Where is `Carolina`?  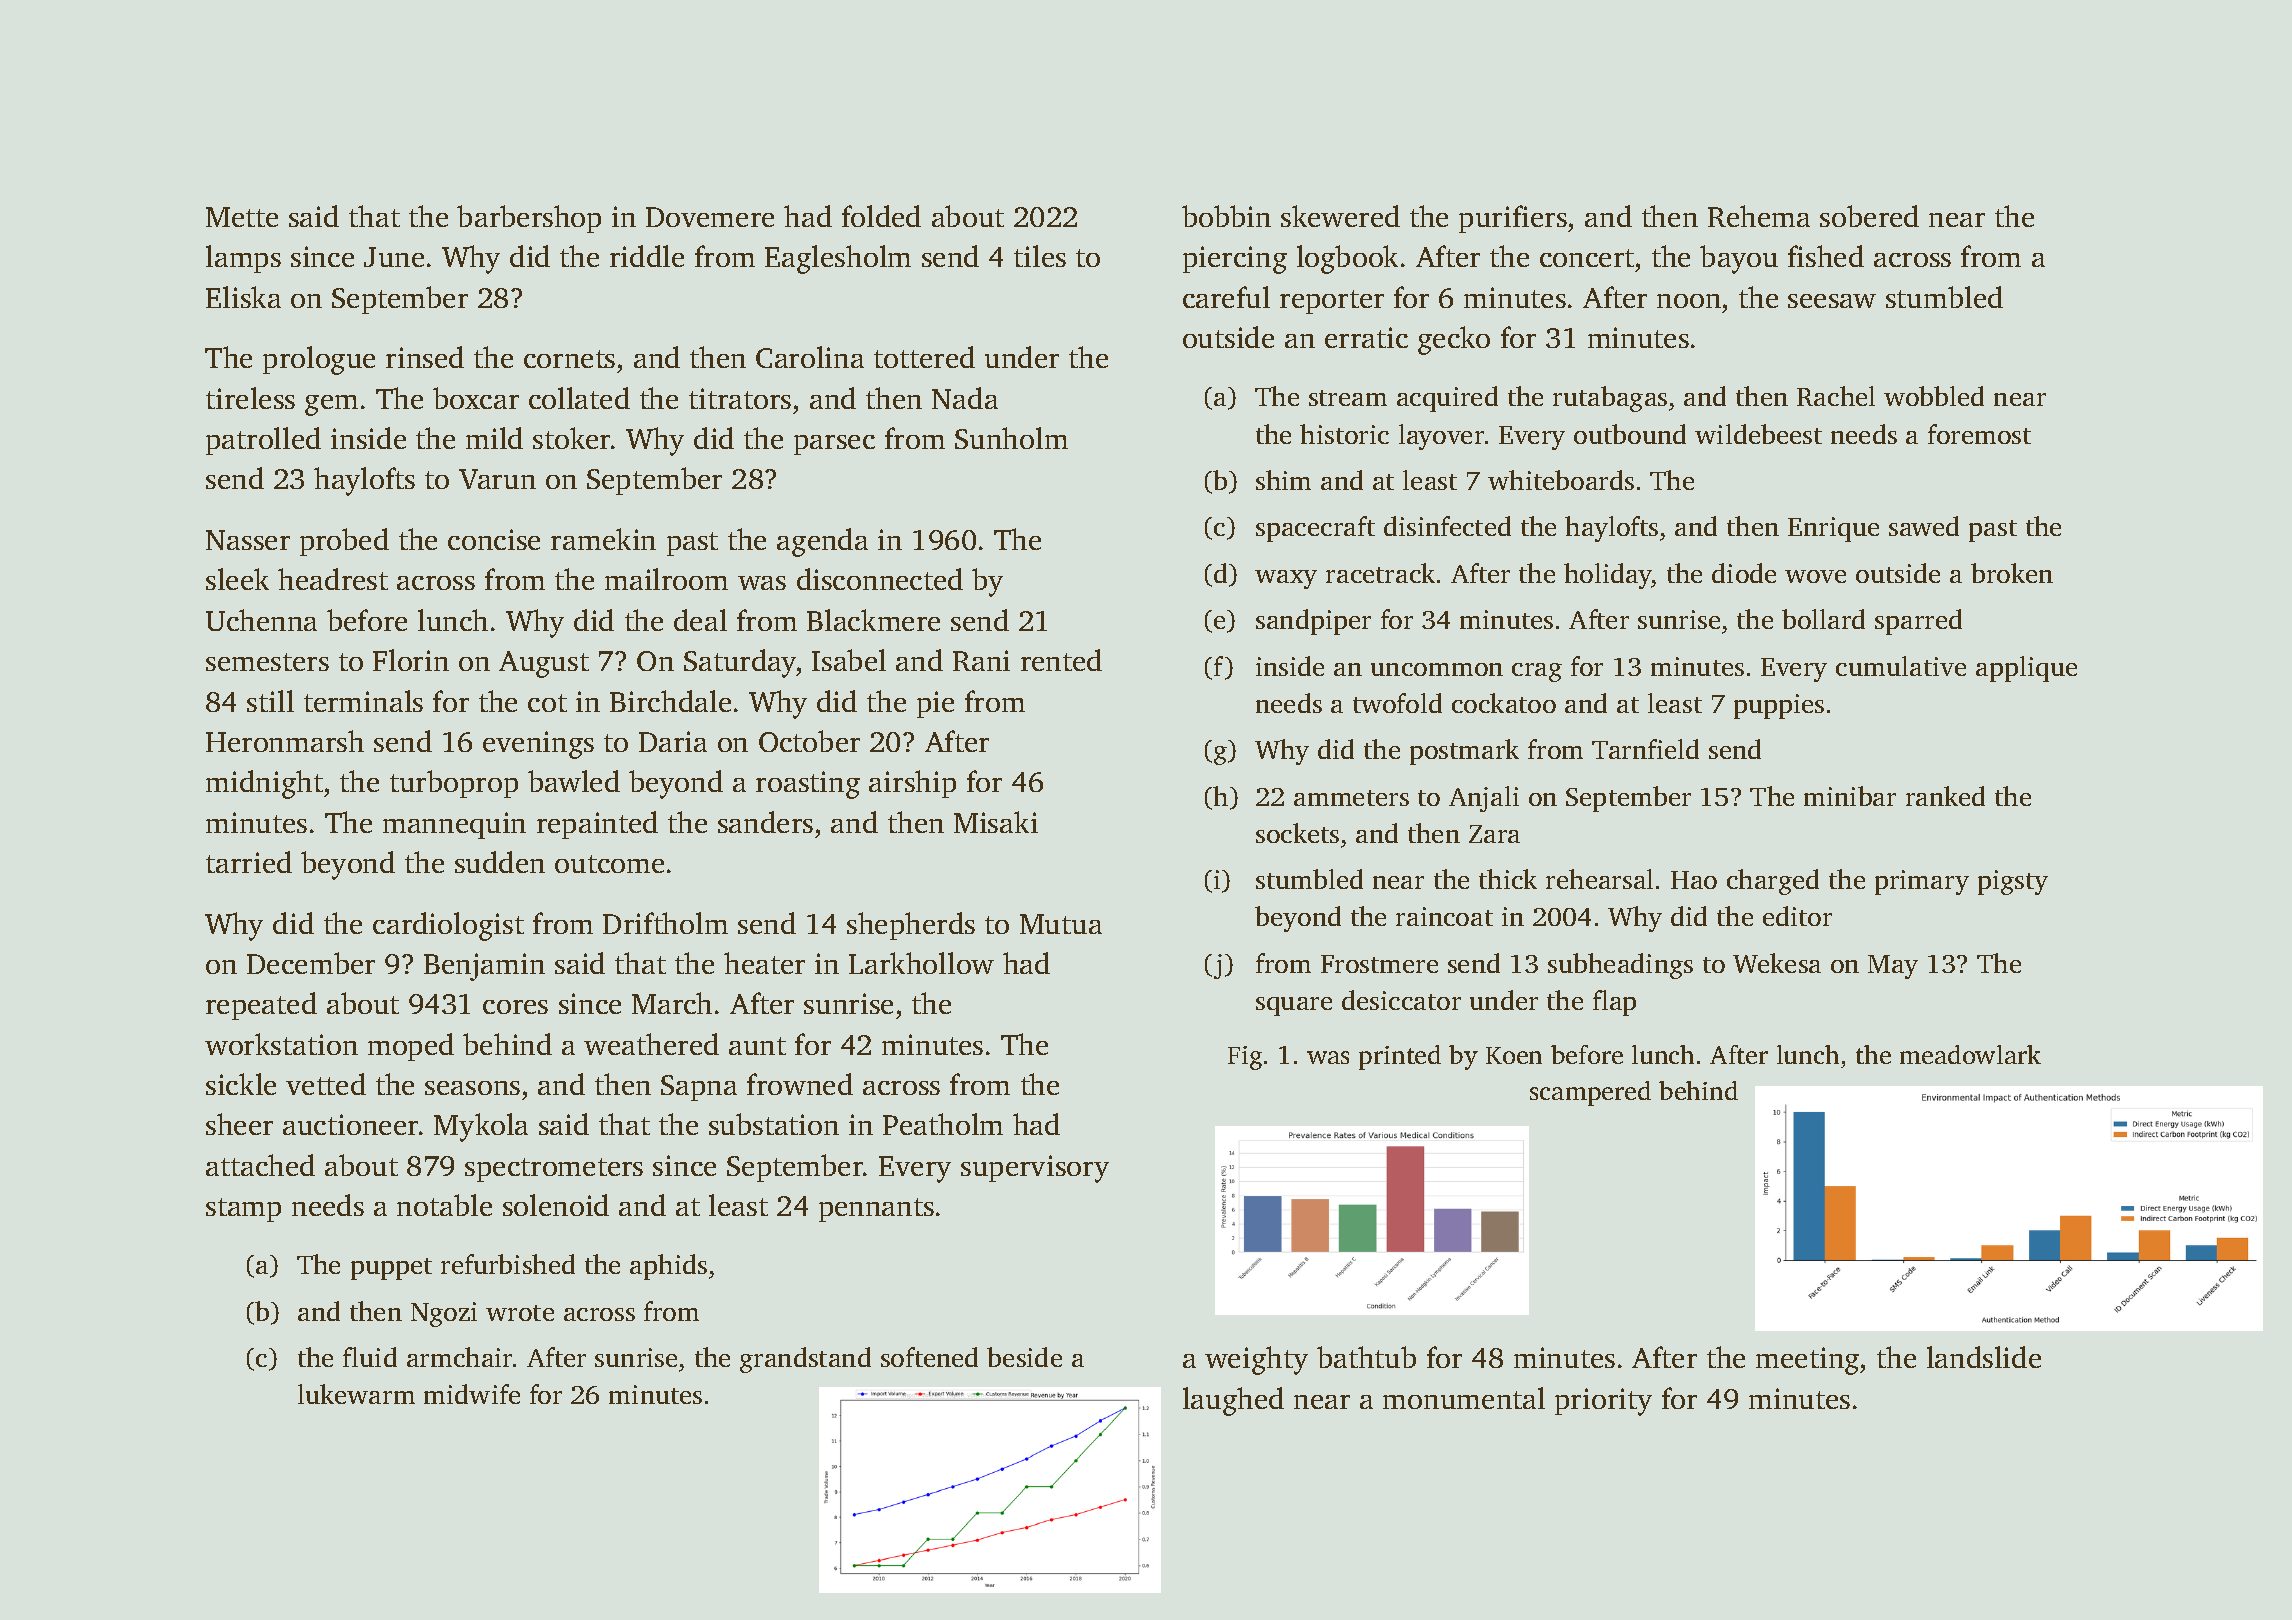 Carolina is located at coordinates (810, 357).
